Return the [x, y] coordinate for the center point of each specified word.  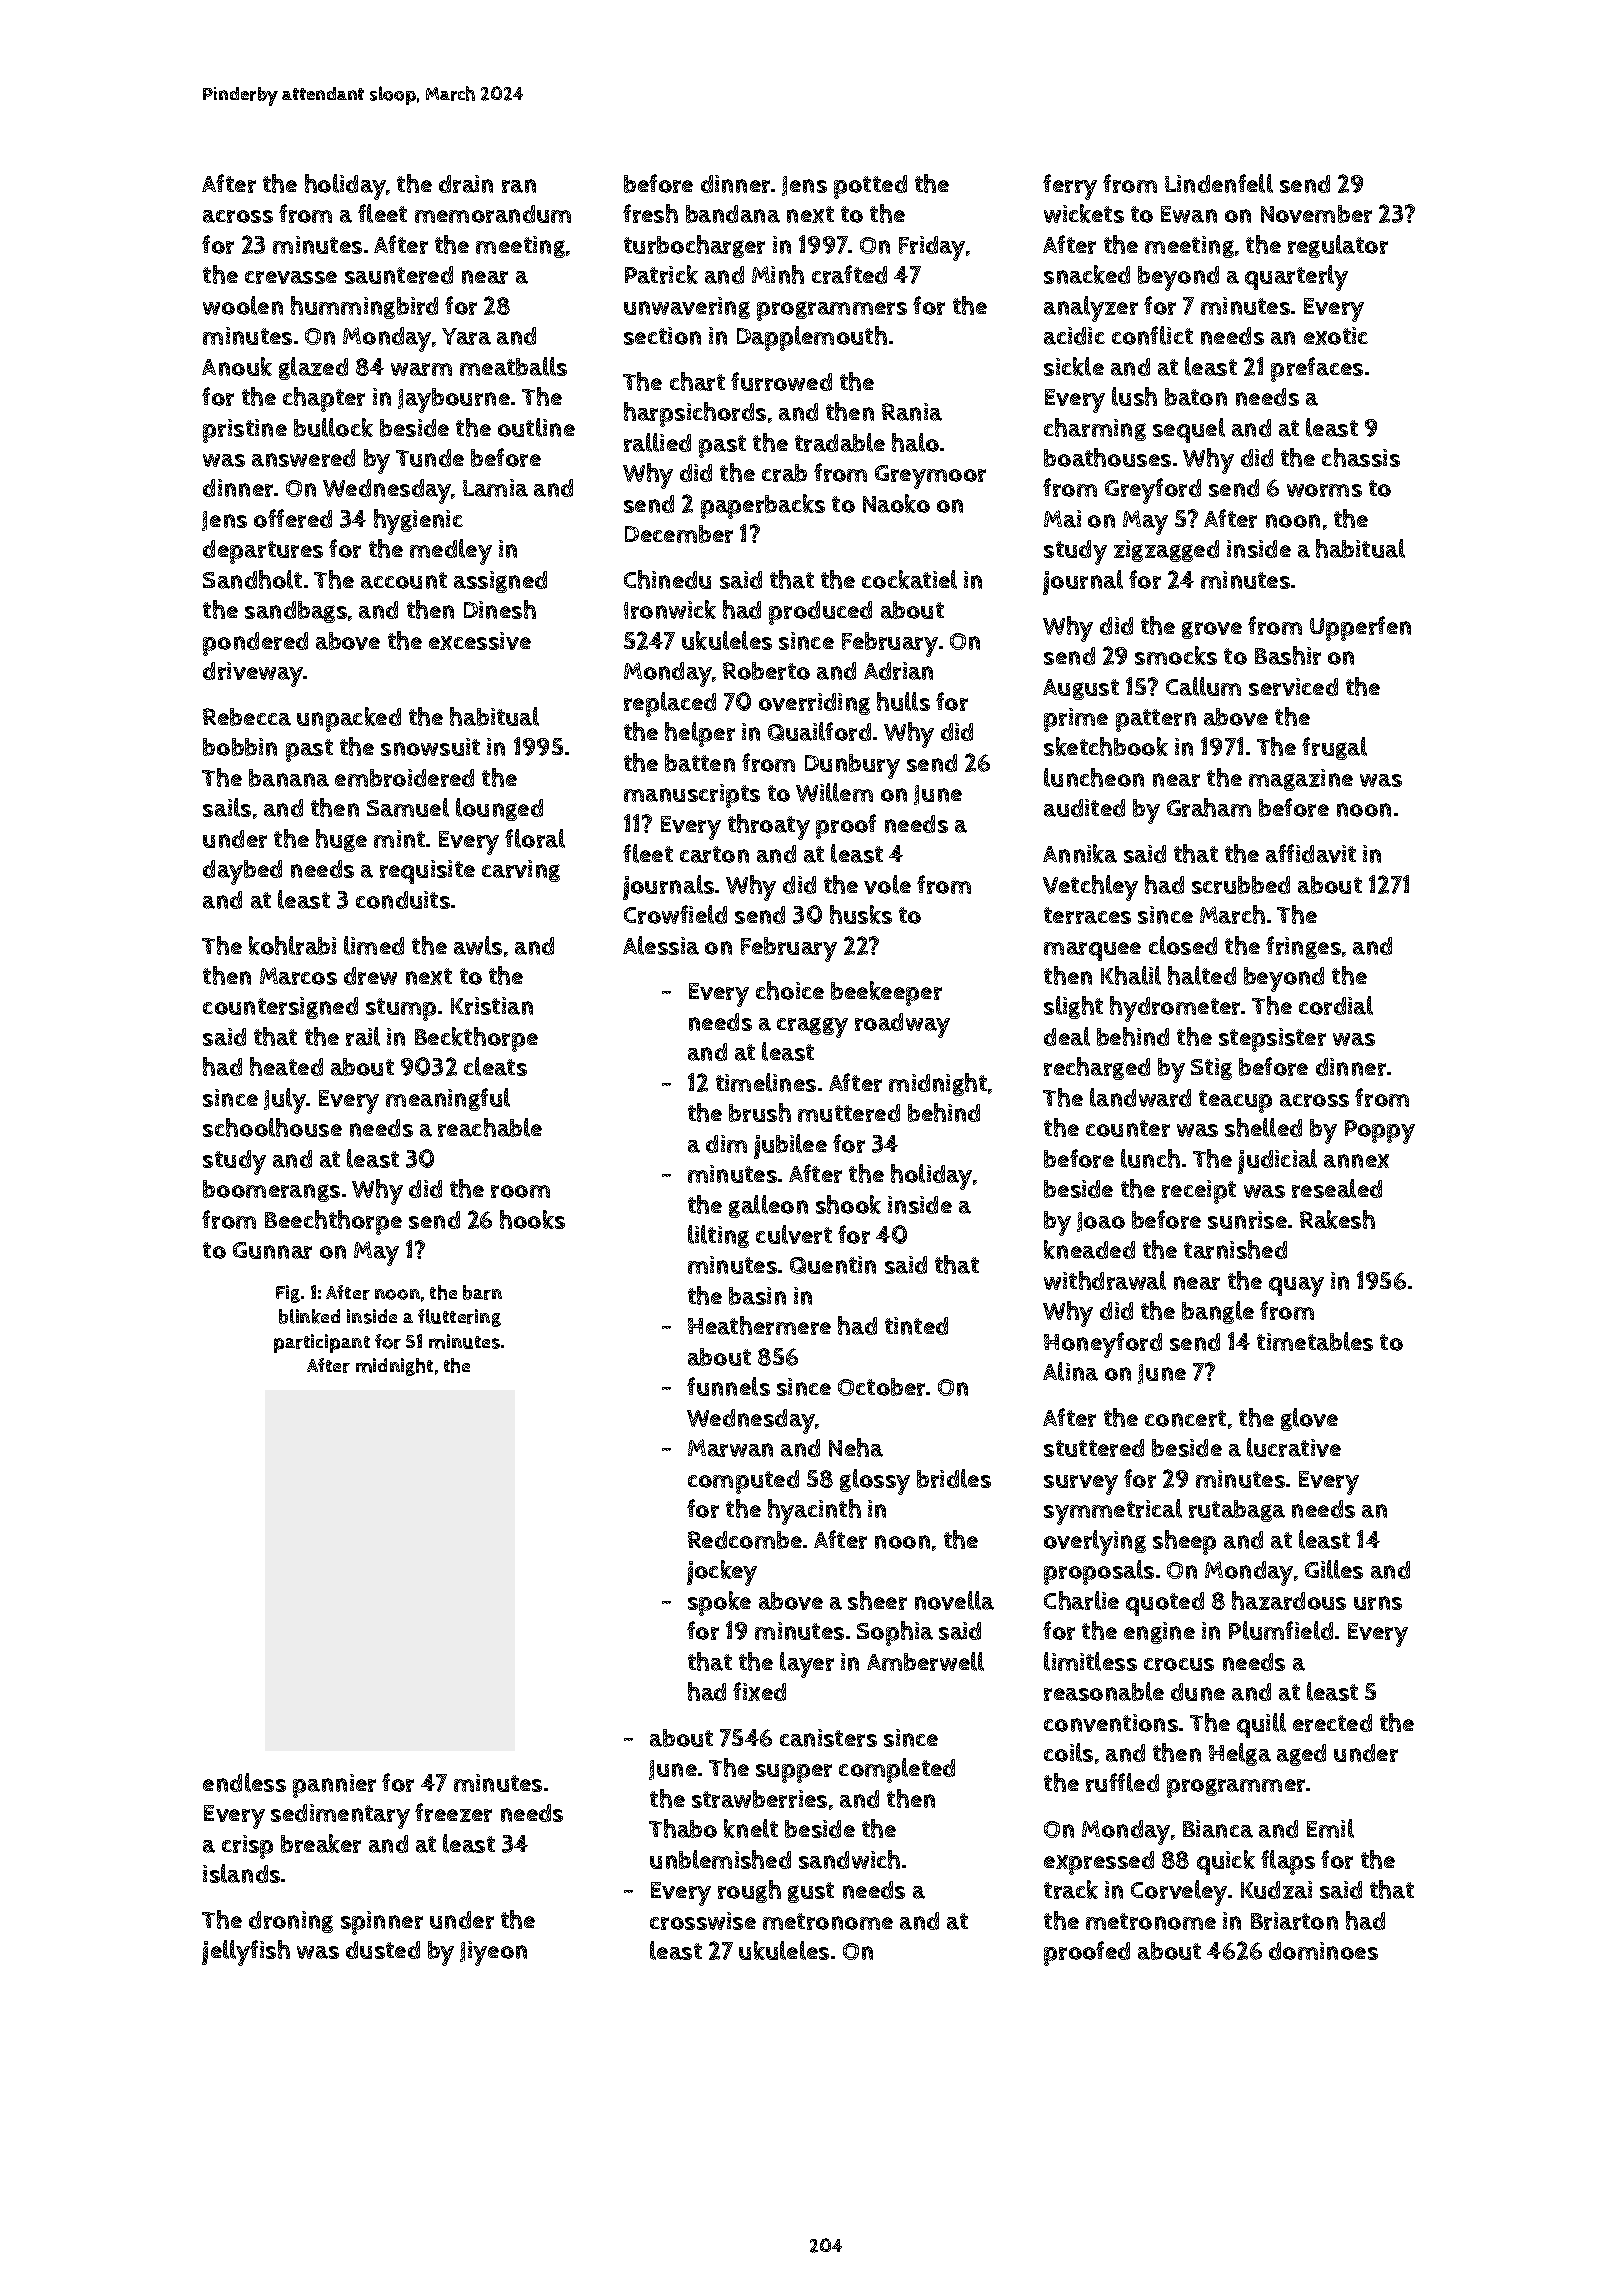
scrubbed [1241, 885]
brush [760, 1112]
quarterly [1296, 278]
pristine [245, 431]
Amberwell [925, 1661]
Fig [288, 1294]
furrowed [781, 381]
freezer [453, 1812]
